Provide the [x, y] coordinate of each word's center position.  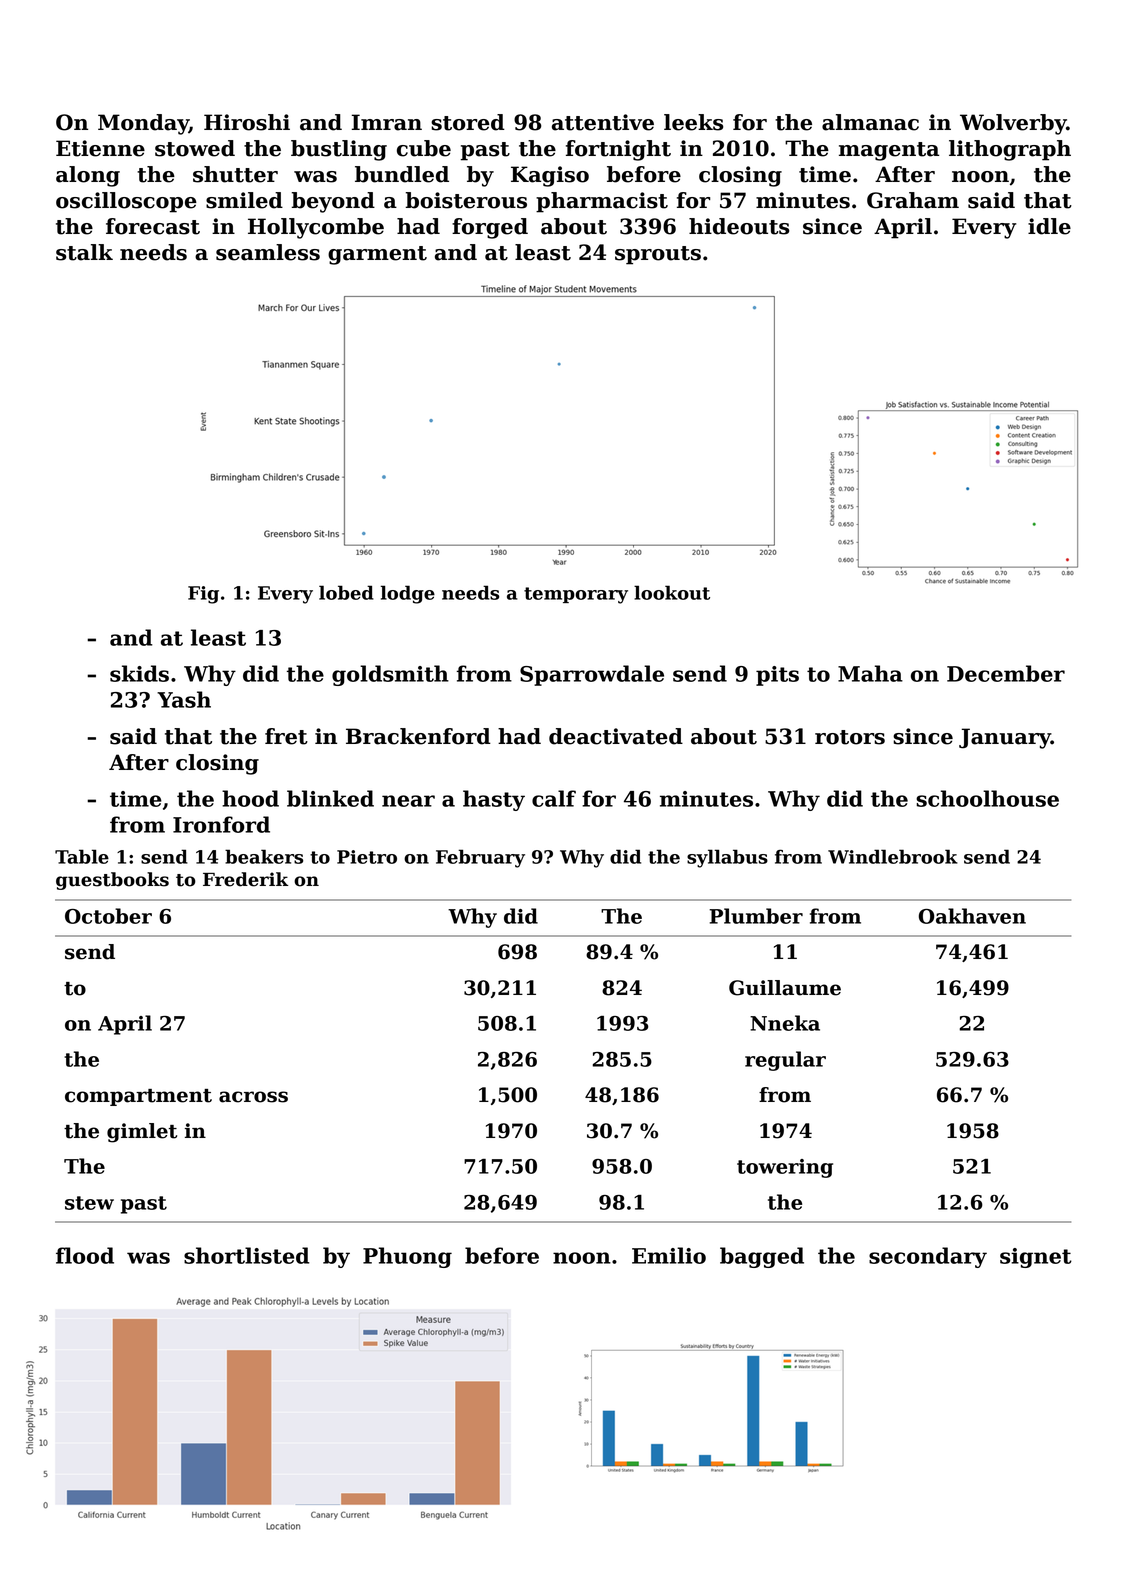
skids [139, 673]
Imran [387, 122]
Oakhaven [972, 916]
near [408, 801]
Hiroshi [247, 122]
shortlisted [246, 1255]
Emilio [669, 1255]
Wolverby [1013, 124]
